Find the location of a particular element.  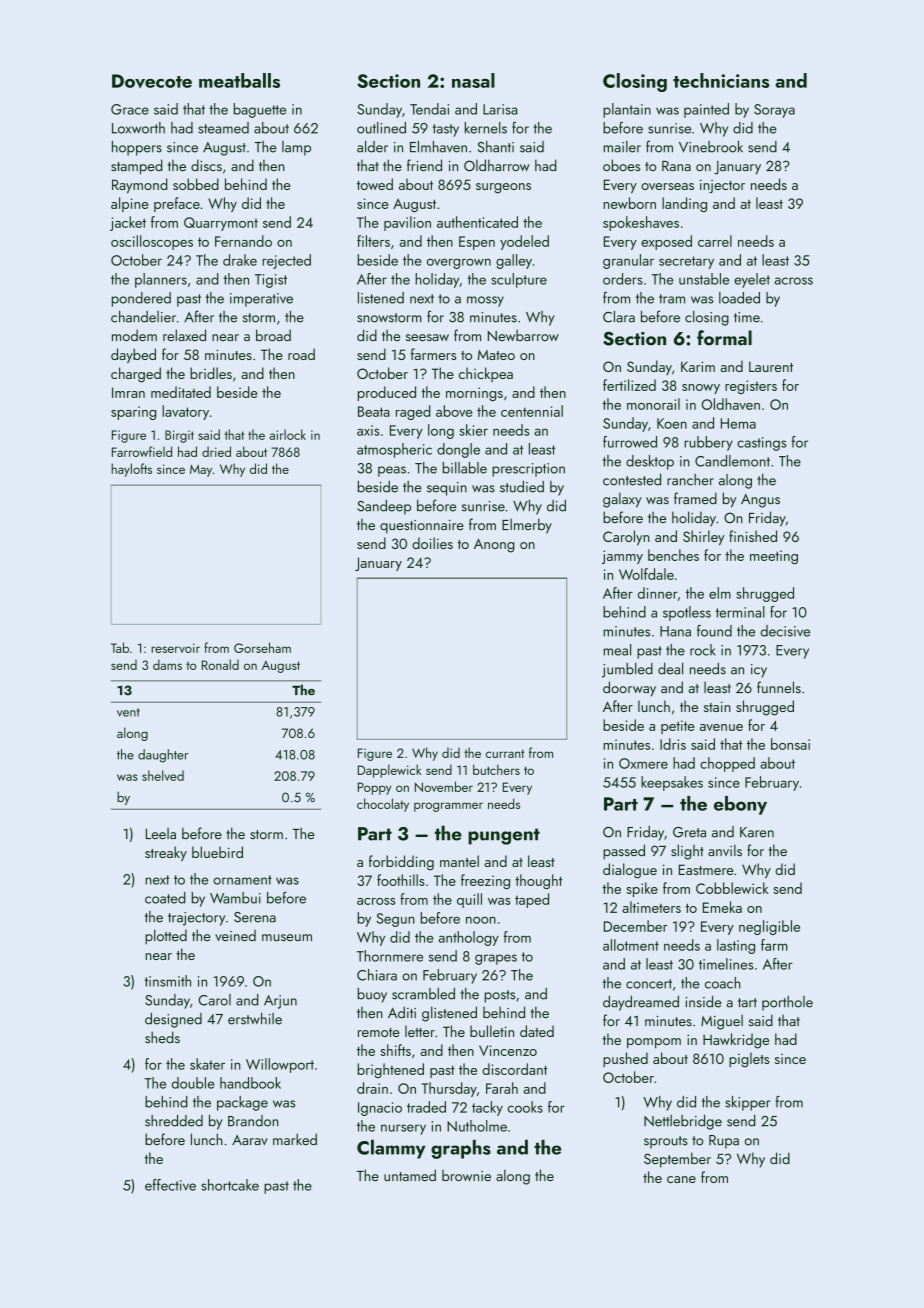

meatballs is located at coordinates (239, 80).
